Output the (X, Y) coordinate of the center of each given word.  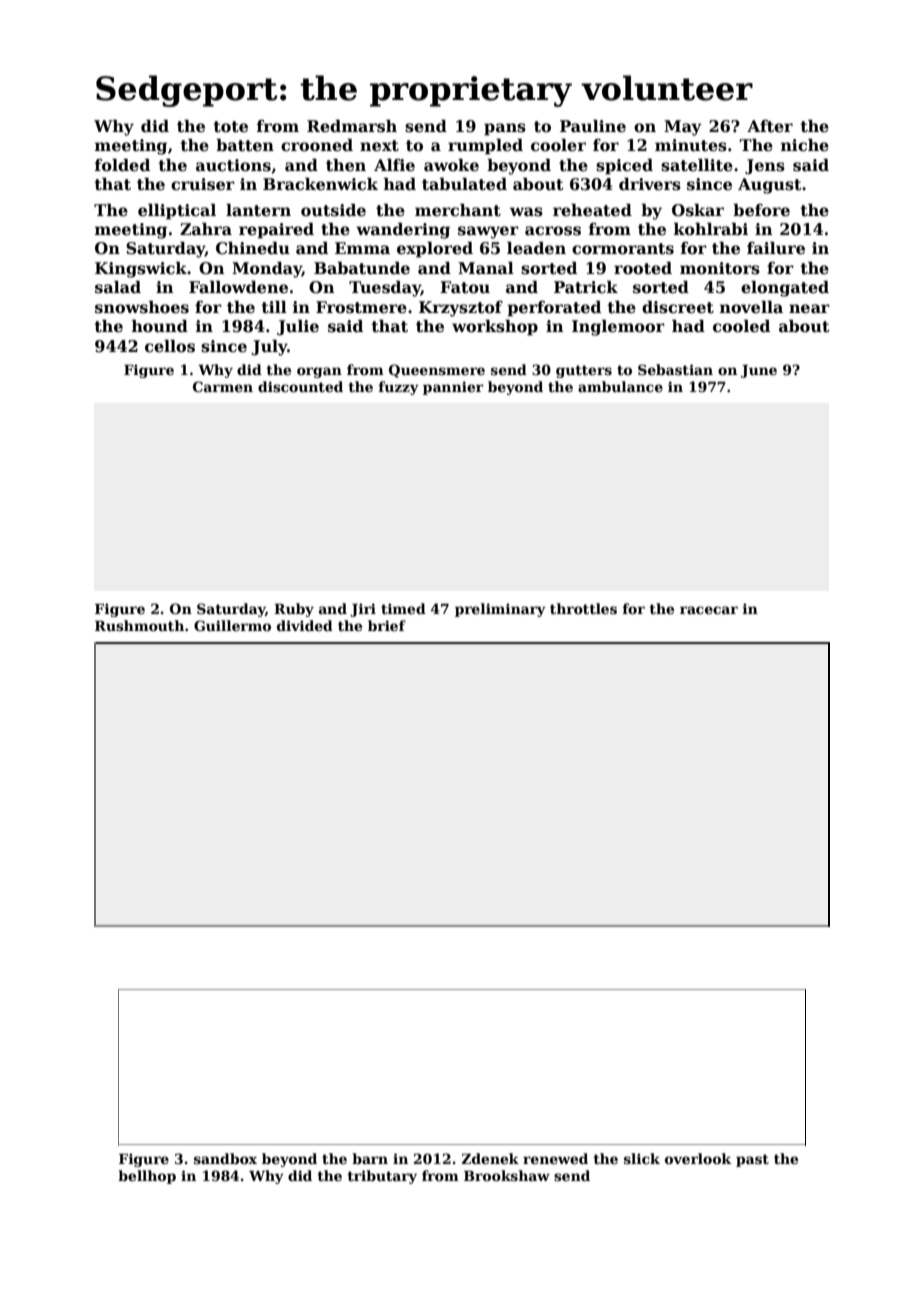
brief (387, 625)
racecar (709, 610)
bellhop (147, 1177)
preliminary (500, 610)
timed (403, 608)
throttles (583, 608)
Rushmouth (139, 625)
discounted (300, 386)
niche (805, 145)
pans (505, 129)
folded (122, 165)
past (752, 1160)
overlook (698, 1158)
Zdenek (490, 1158)
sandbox (225, 1158)
